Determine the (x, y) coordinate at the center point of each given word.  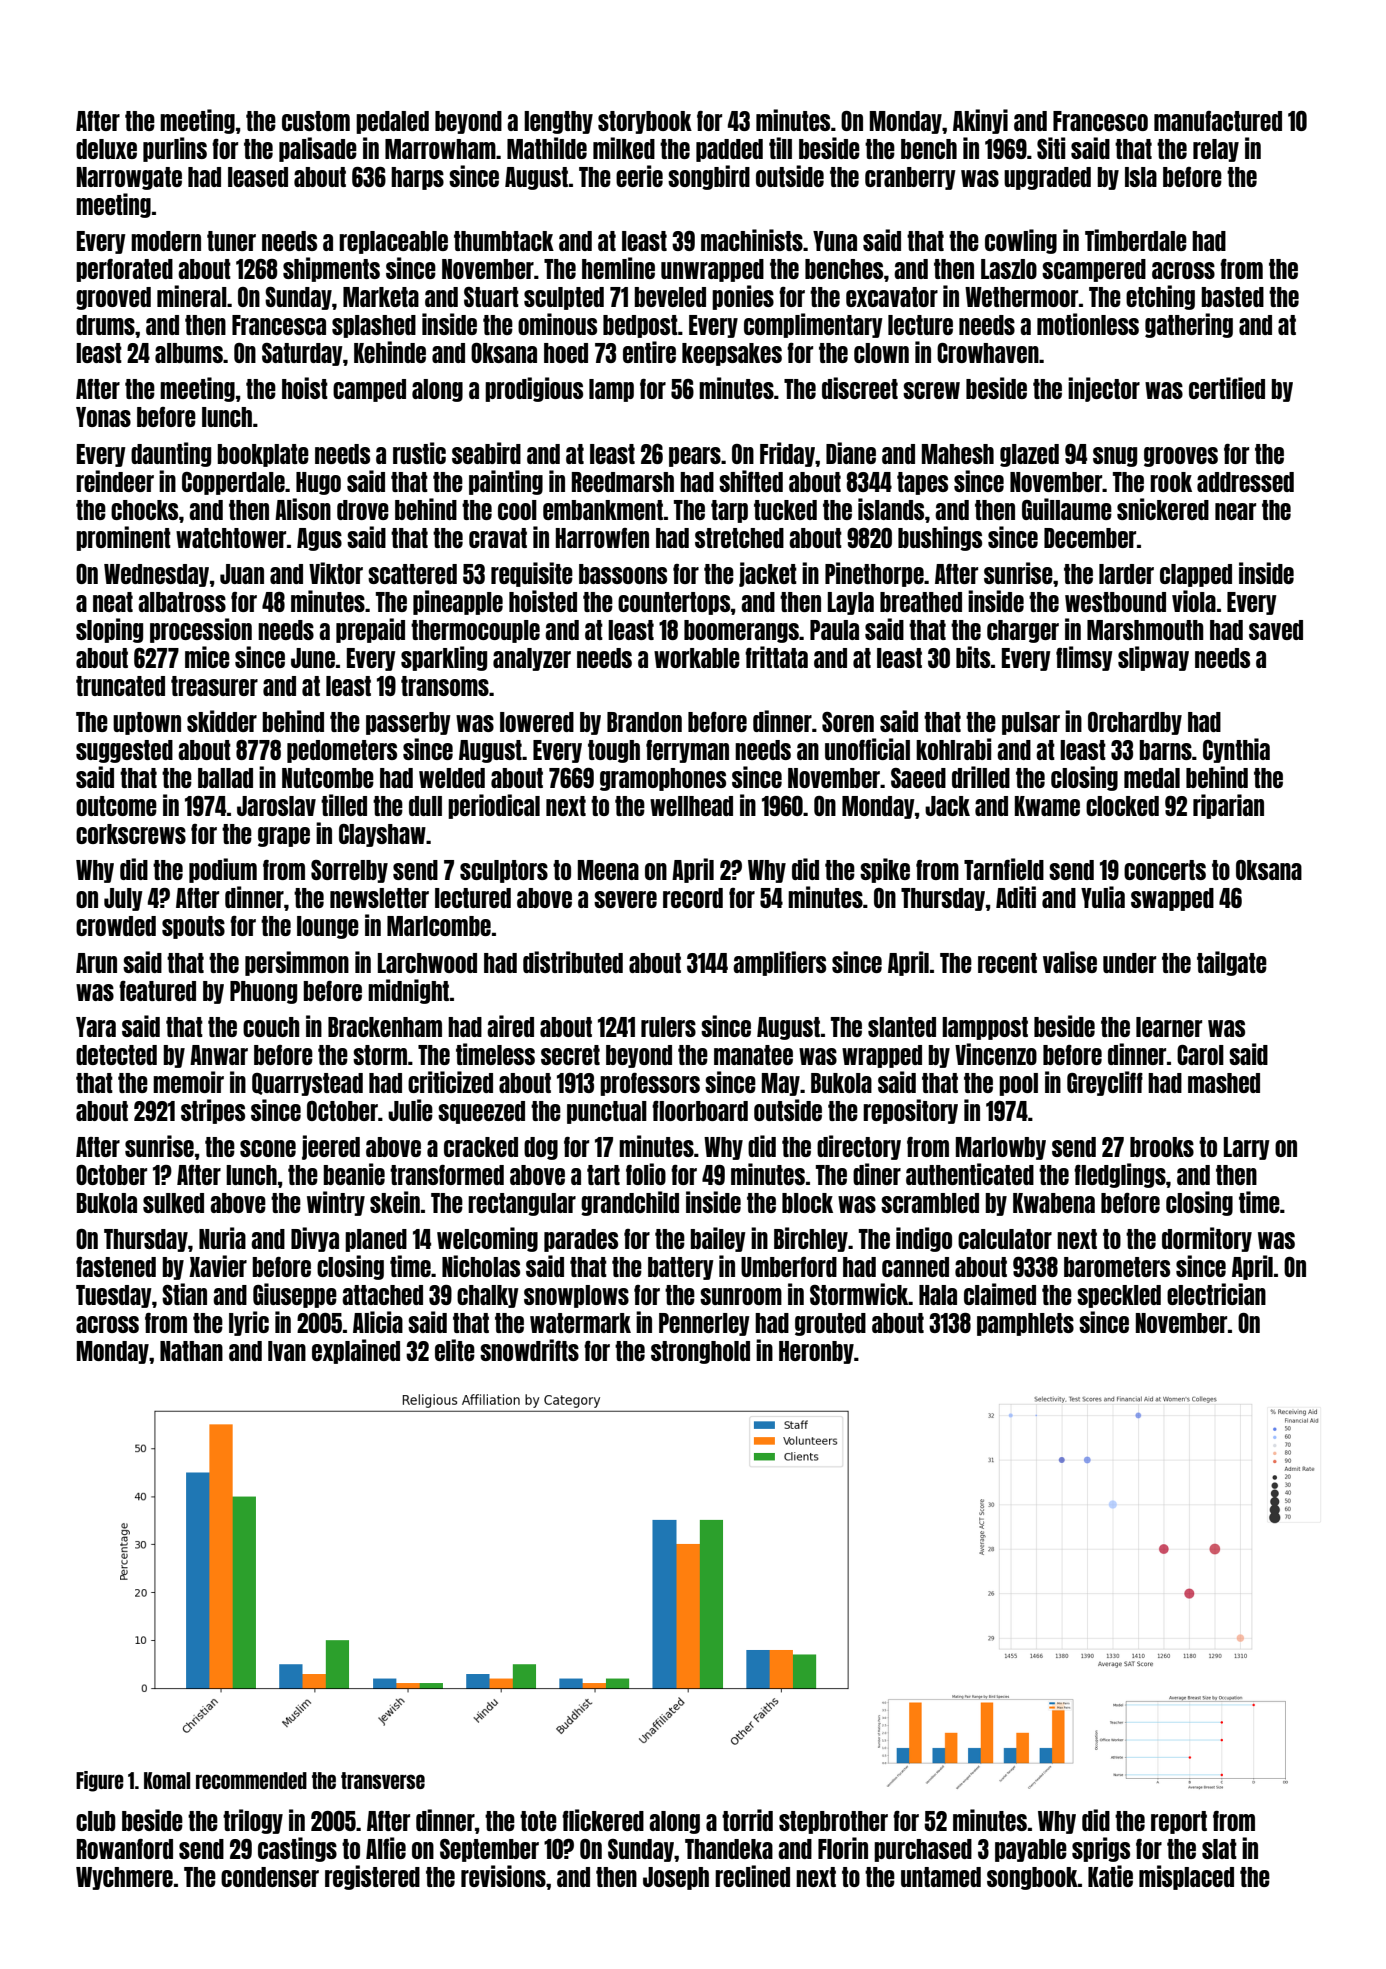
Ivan (287, 1351)
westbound (1115, 602)
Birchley (811, 1239)
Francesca (279, 325)
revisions (503, 1876)
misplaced (1186, 1877)
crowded (116, 926)
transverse (383, 1780)
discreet (860, 388)
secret (570, 1055)
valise (1070, 962)
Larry (1247, 1148)
